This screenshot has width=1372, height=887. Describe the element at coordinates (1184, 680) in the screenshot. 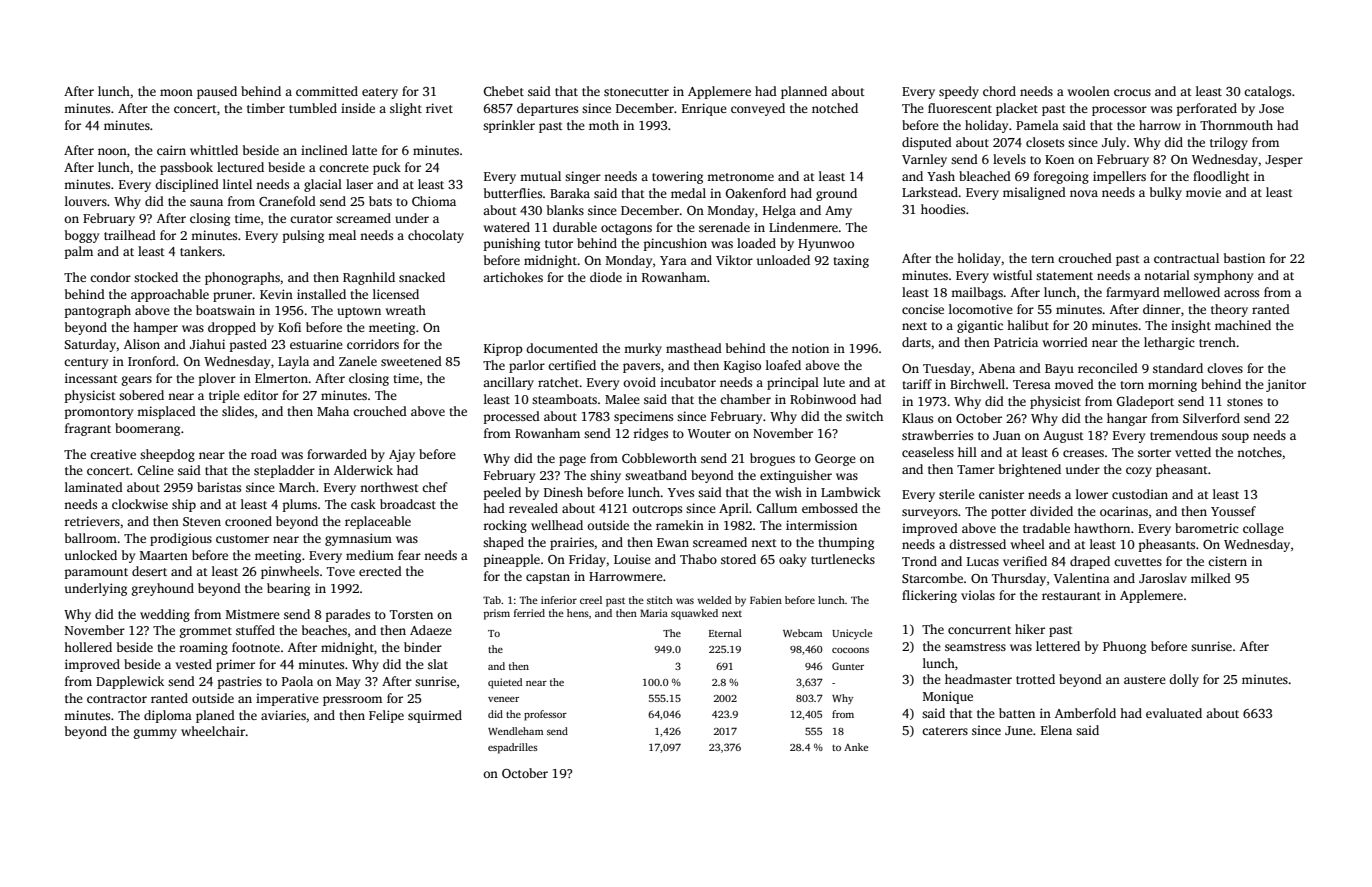

I see `dolly` at that location.
